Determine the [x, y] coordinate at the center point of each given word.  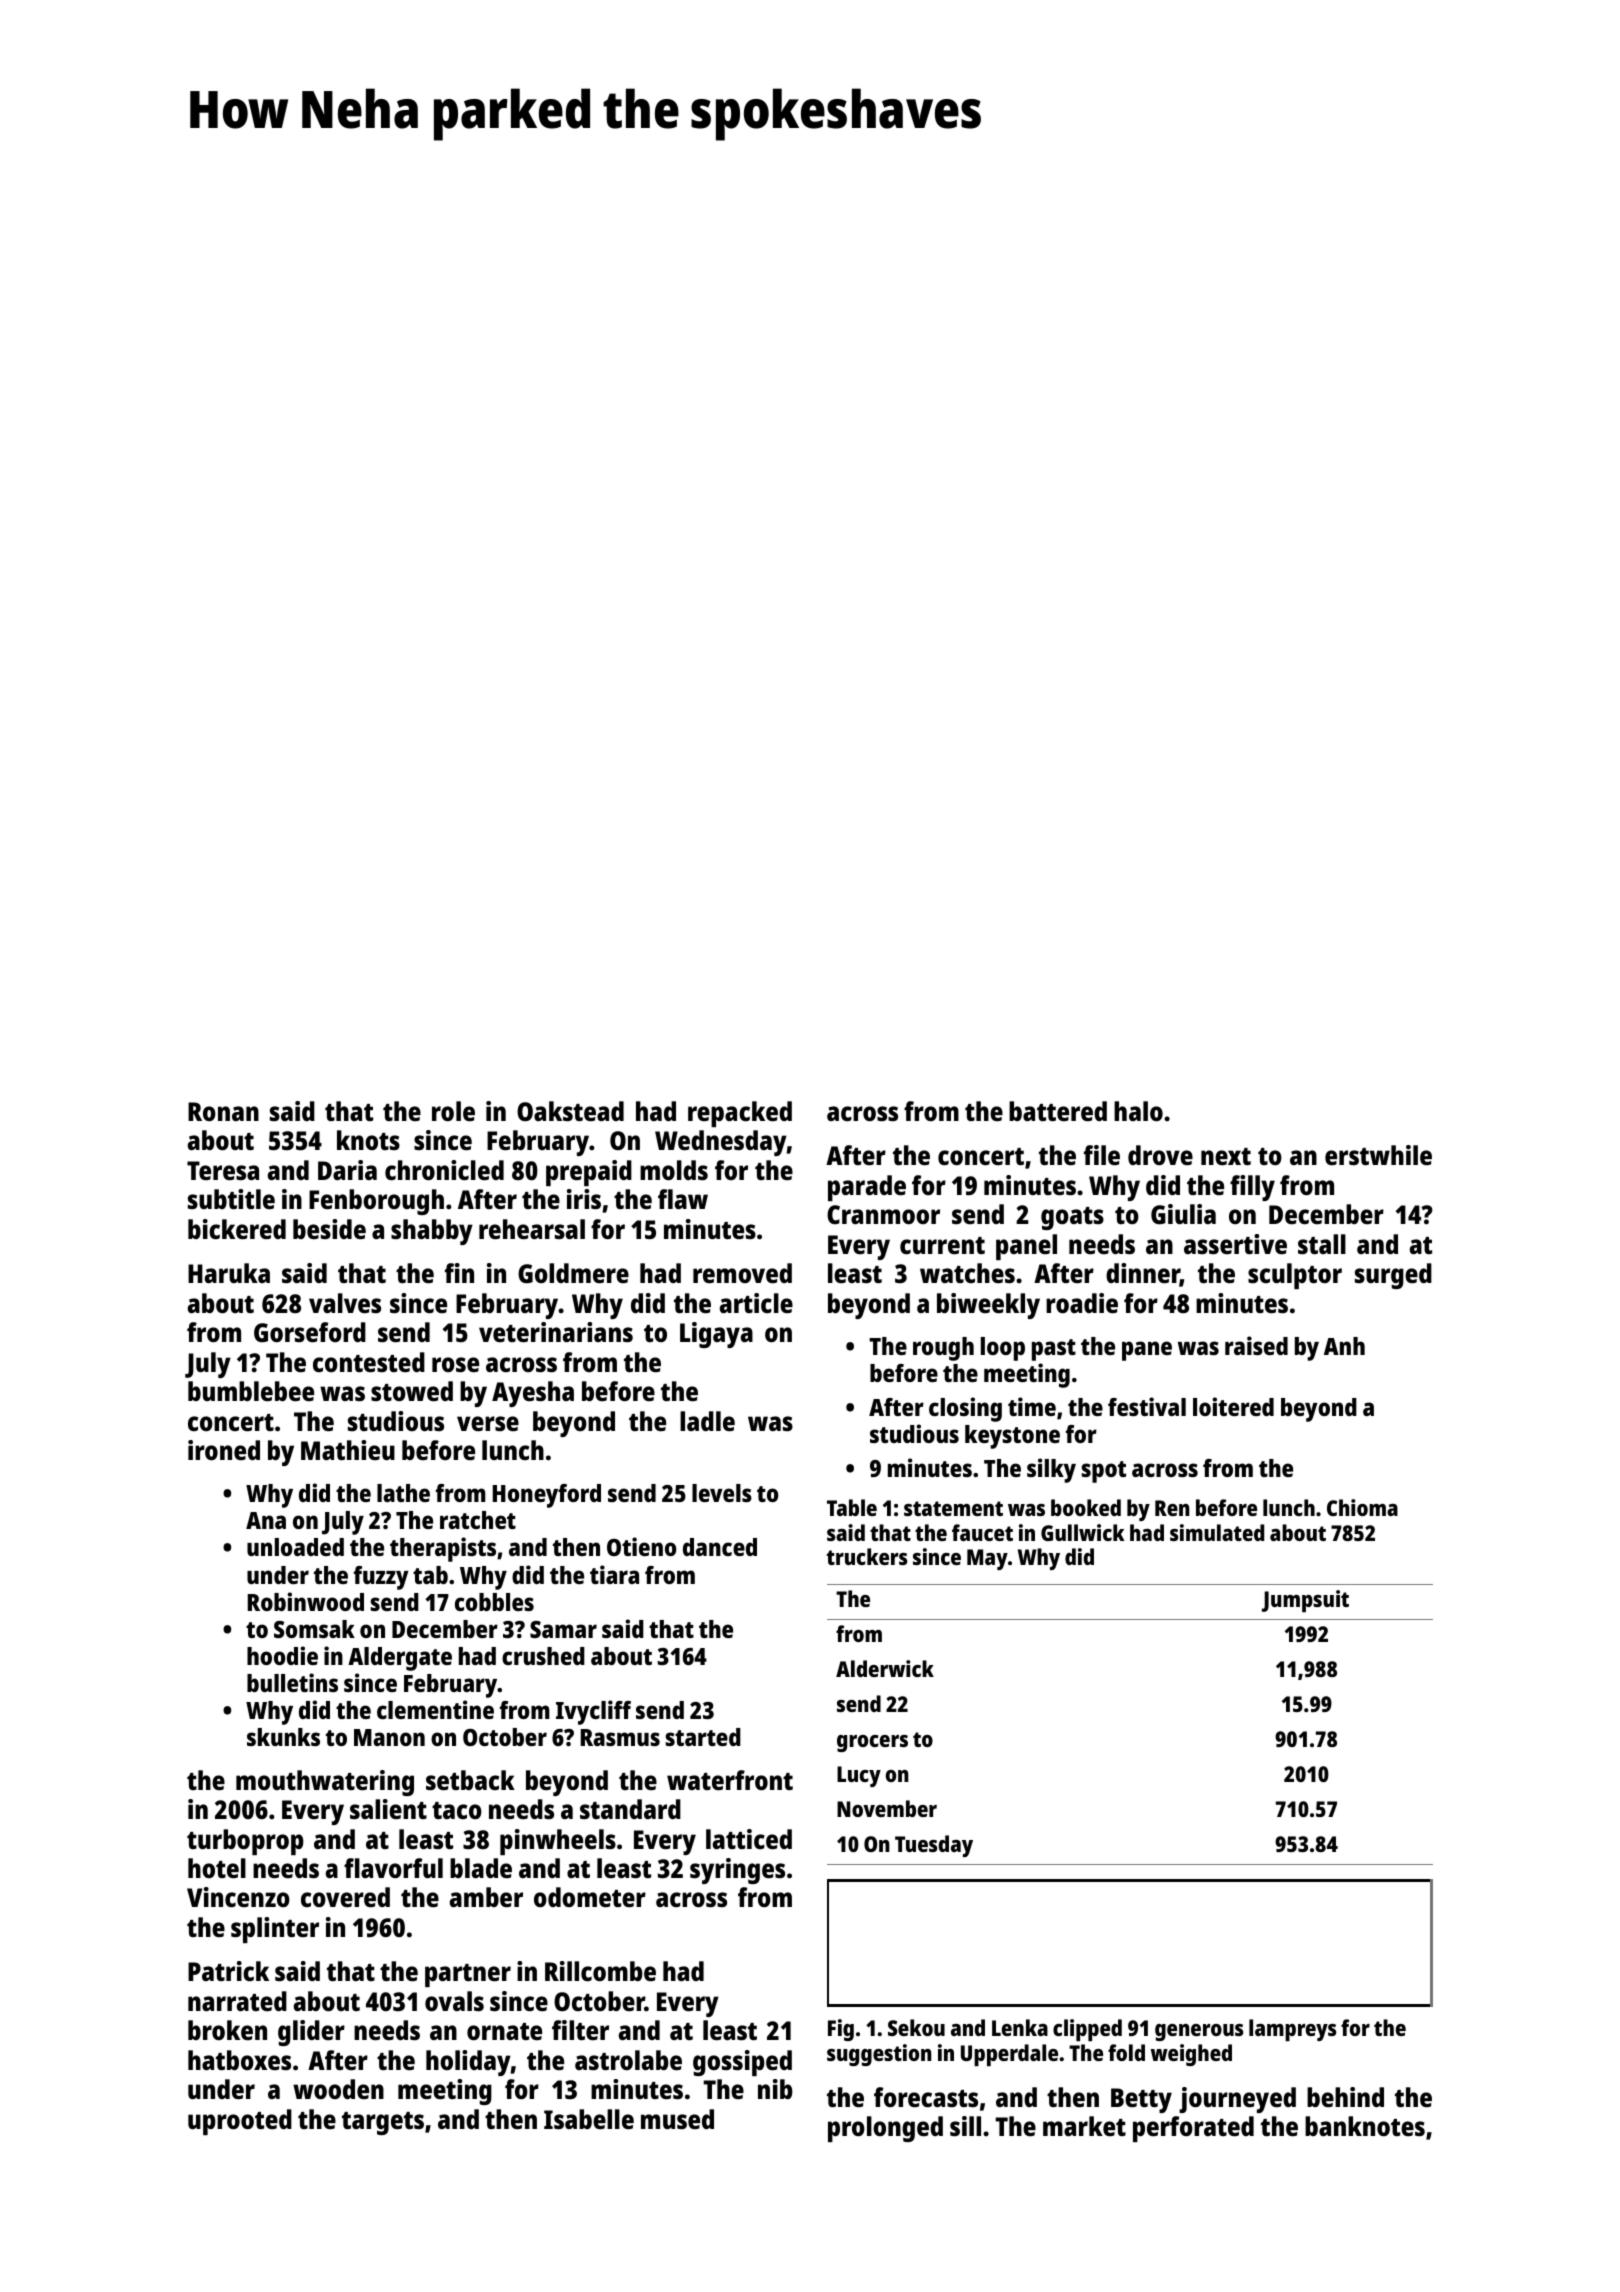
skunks [283, 1737]
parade [867, 1188]
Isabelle [589, 2119]
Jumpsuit [1305, 1601]
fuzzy [381, 1578]
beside [329, 1229]
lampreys [1293, 2030]
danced [720, 1547]
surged [1393, 1276]
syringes [737, 1871]
